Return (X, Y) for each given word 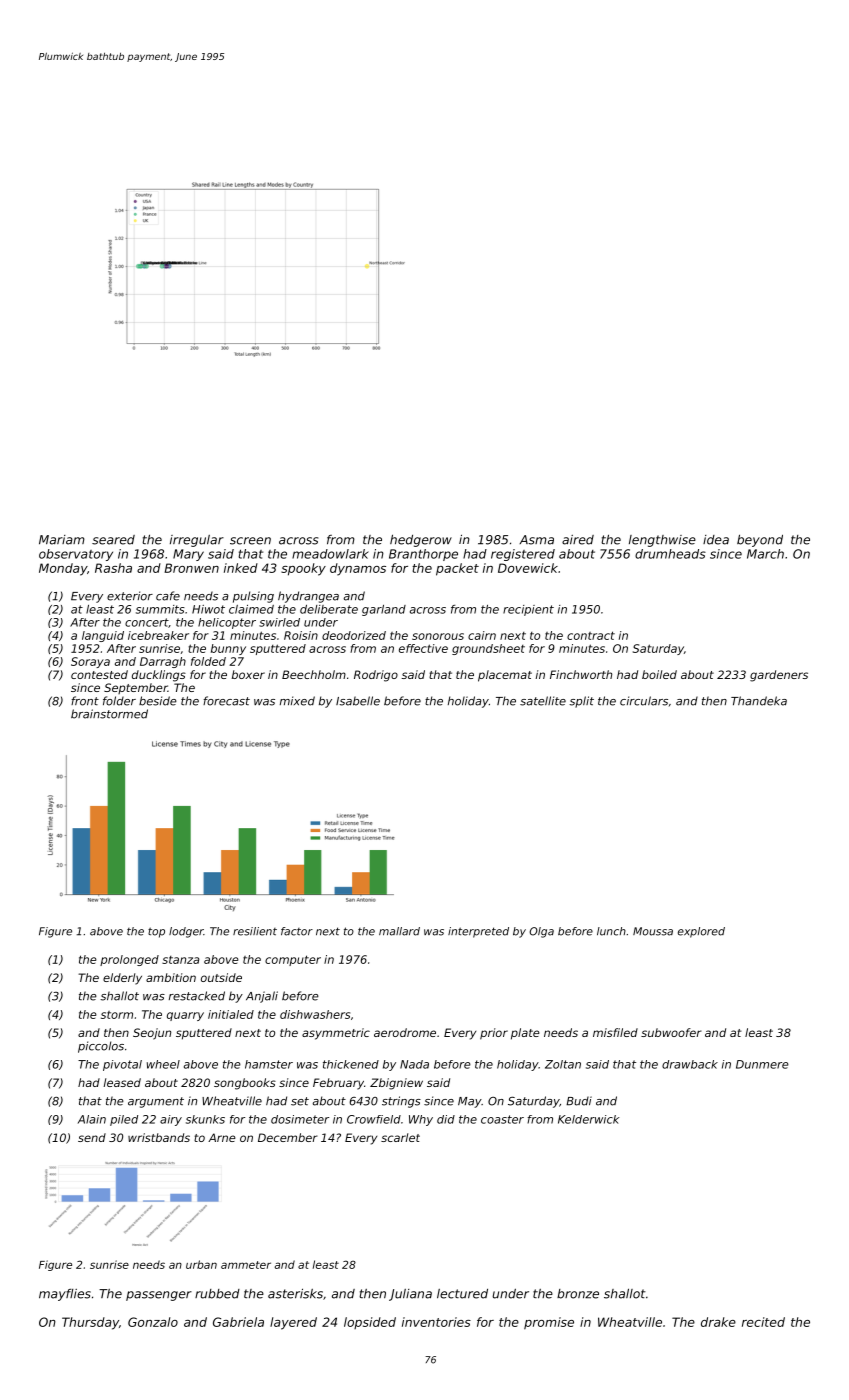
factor (297, 931)
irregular (197, 541)
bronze (578, 1294)
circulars (644, 701)
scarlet (400, 1137)
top (156, 932)
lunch (611, 931)
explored (701, 932)
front (85, 701)
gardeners (779, 676)
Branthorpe (423, 555)
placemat (505, 676)
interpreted (478, 932)
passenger (159, 1296)
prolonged (129, 960)
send (92, 1137)
